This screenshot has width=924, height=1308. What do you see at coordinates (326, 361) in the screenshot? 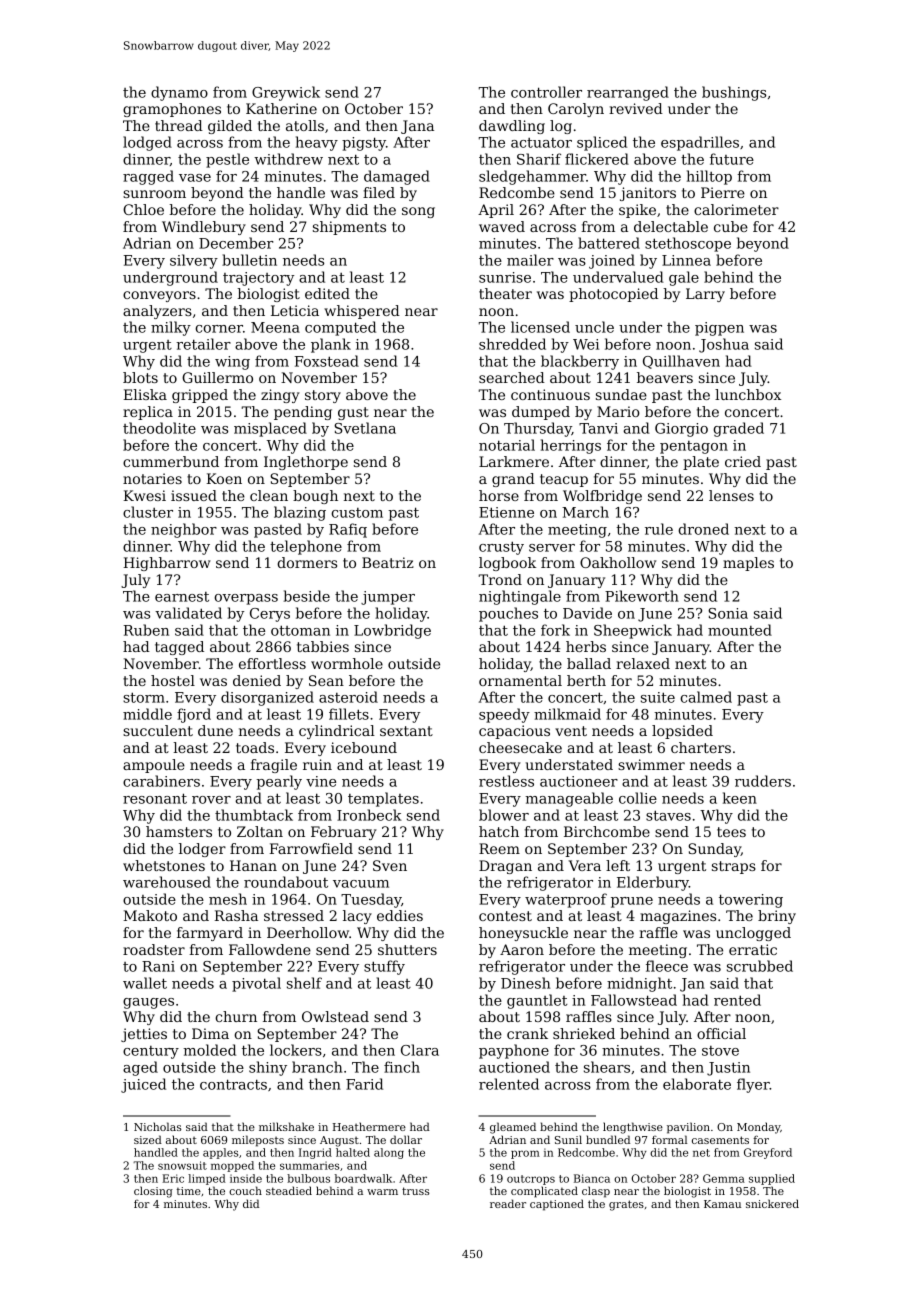
I see `Foxstead` at bounding box center [326, 361].
